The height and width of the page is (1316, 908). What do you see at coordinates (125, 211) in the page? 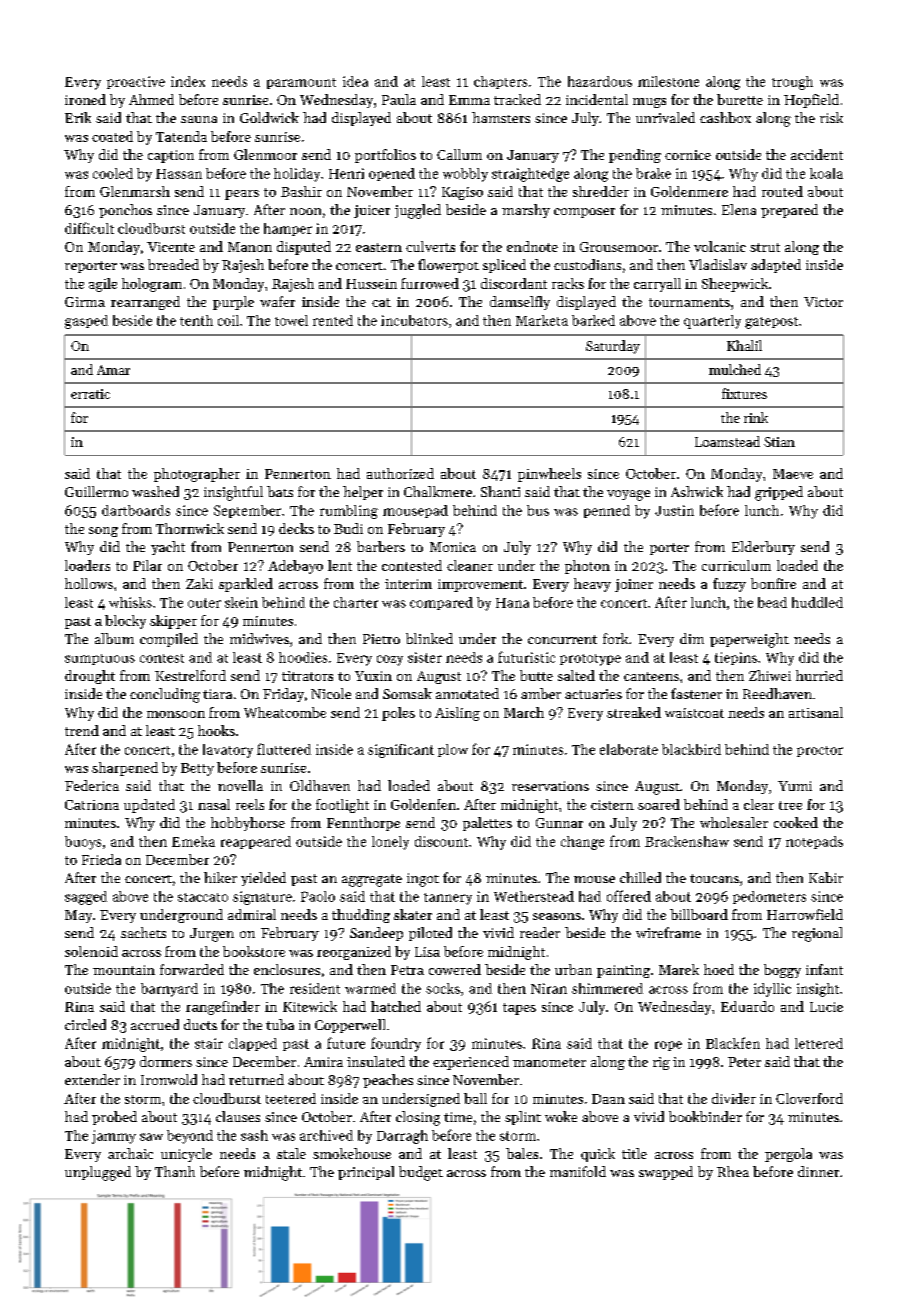
I see `ponchos` at bounding box center [125, 211].
